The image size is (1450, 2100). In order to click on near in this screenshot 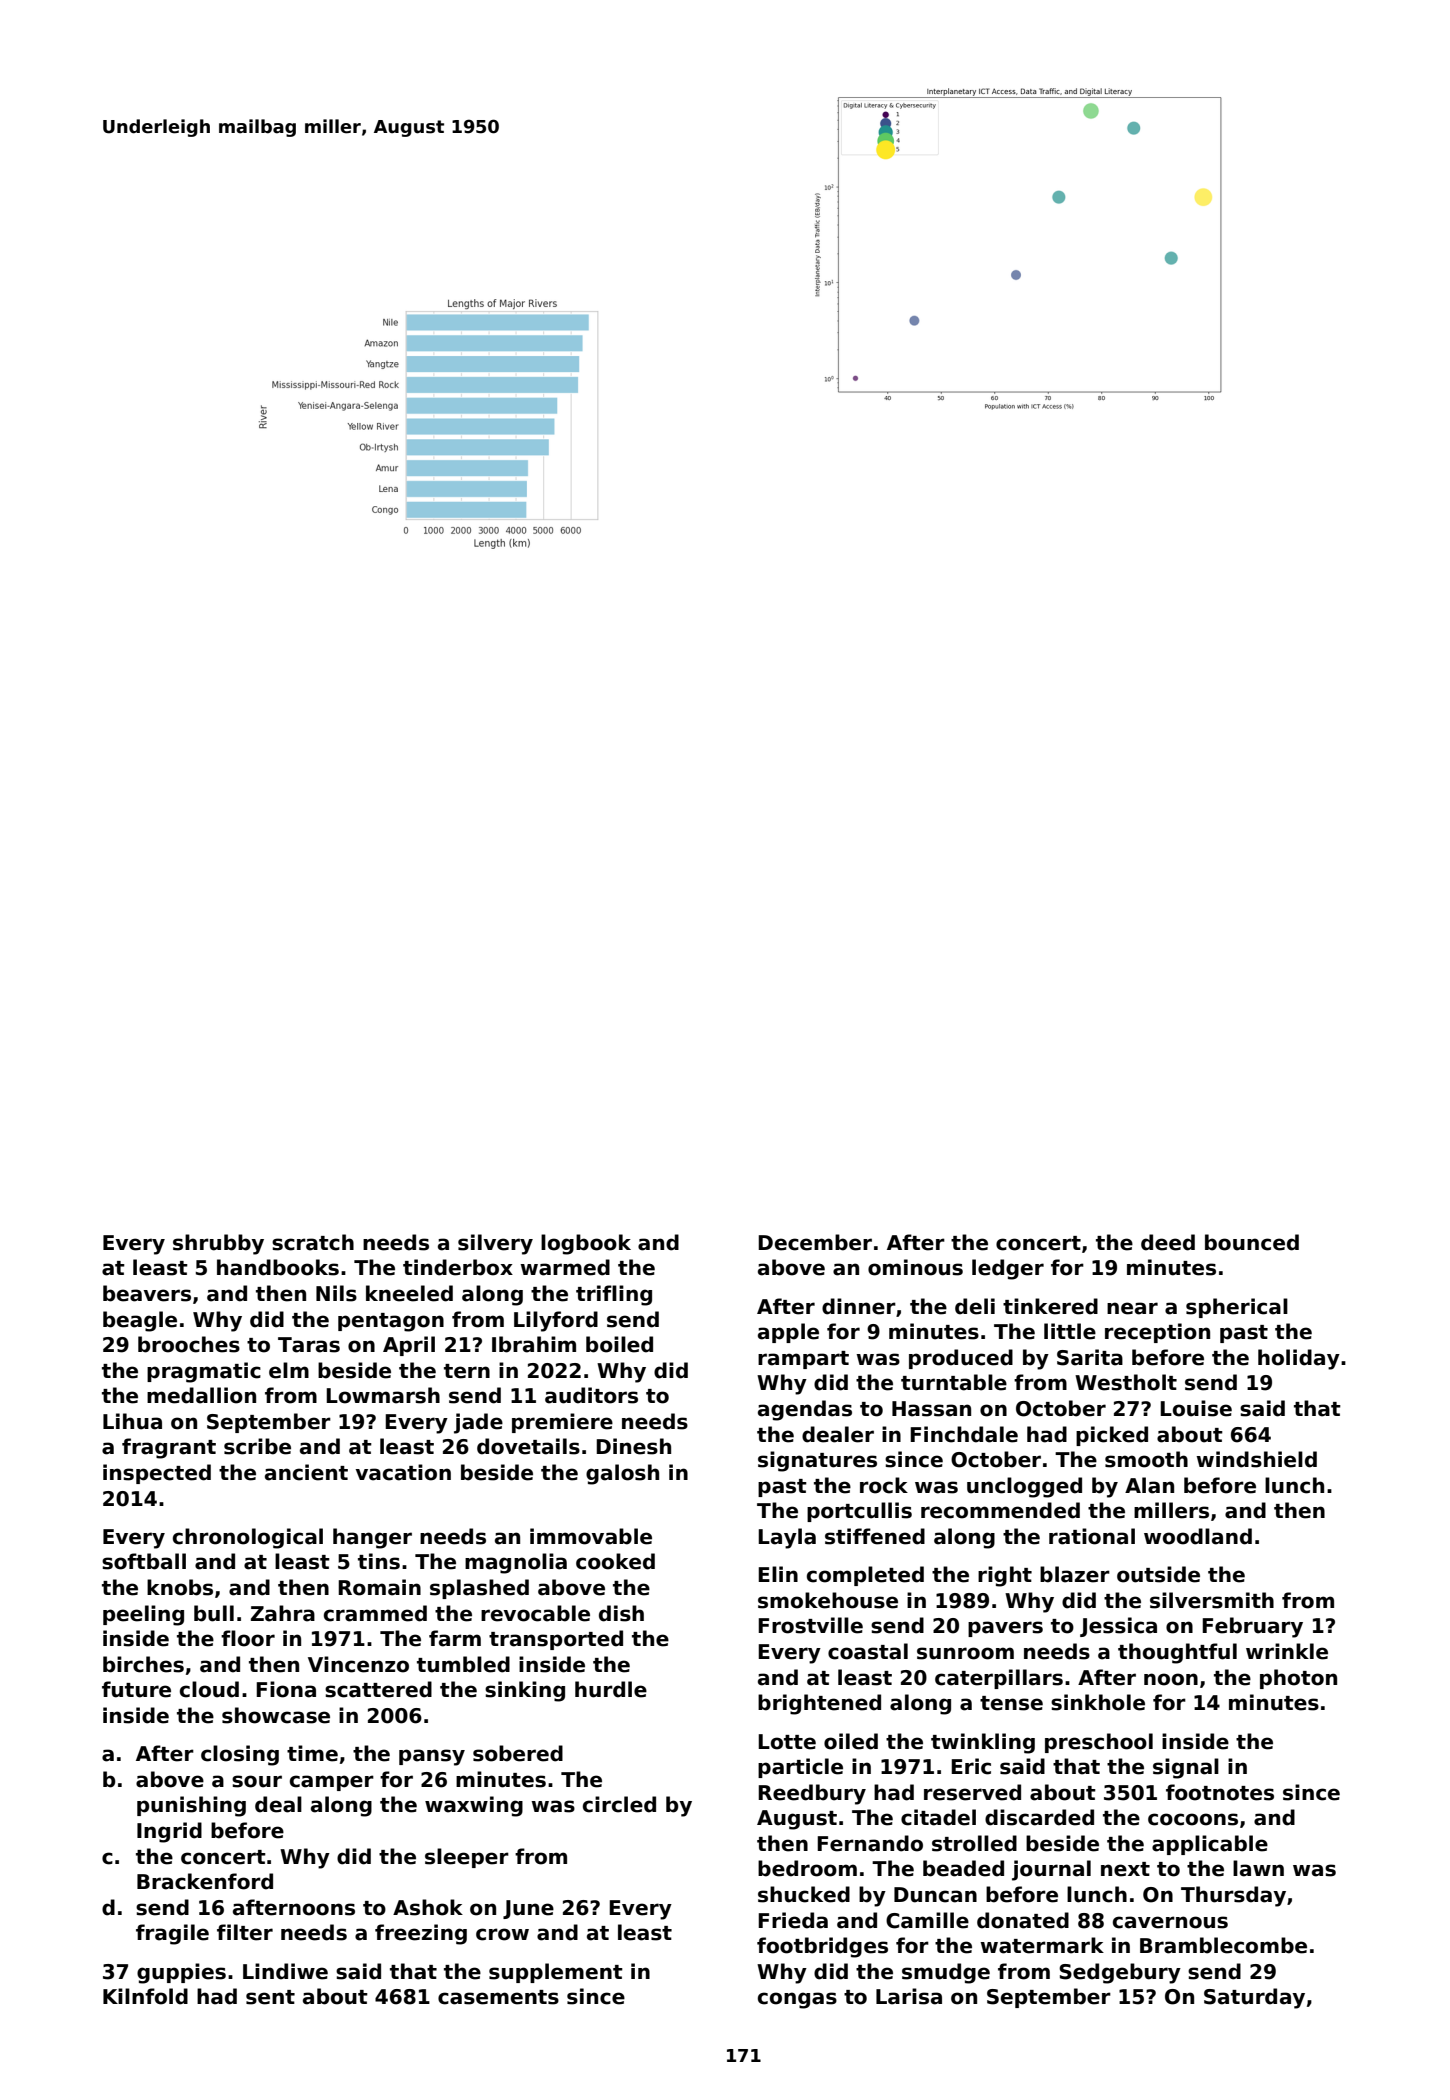, I will do `click(1132, 1308)`.
